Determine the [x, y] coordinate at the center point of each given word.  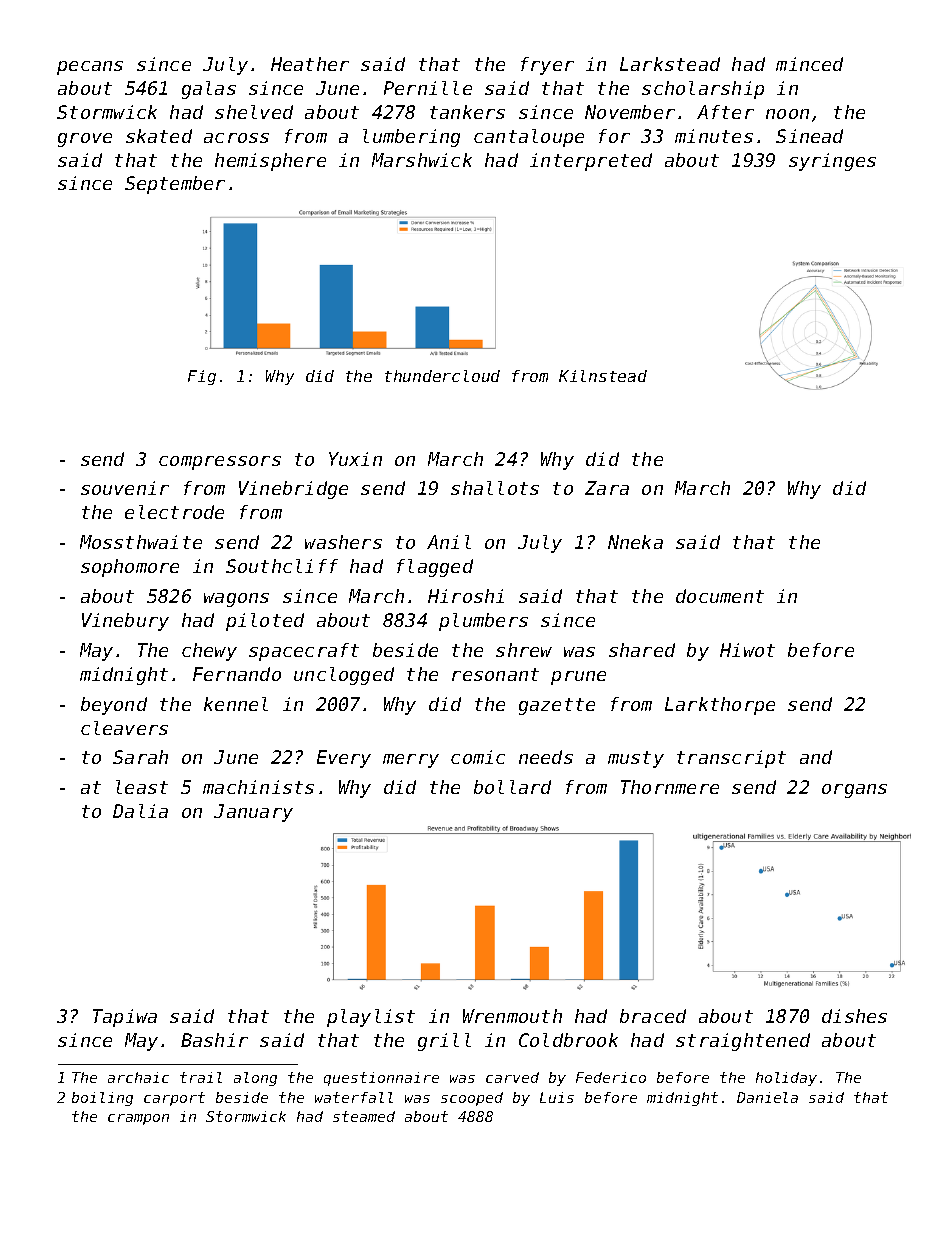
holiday [786, 1079]
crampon [138, 1119]
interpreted [591, 162]
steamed [364, 1116]
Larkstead [670, 64]
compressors [220, 463]
